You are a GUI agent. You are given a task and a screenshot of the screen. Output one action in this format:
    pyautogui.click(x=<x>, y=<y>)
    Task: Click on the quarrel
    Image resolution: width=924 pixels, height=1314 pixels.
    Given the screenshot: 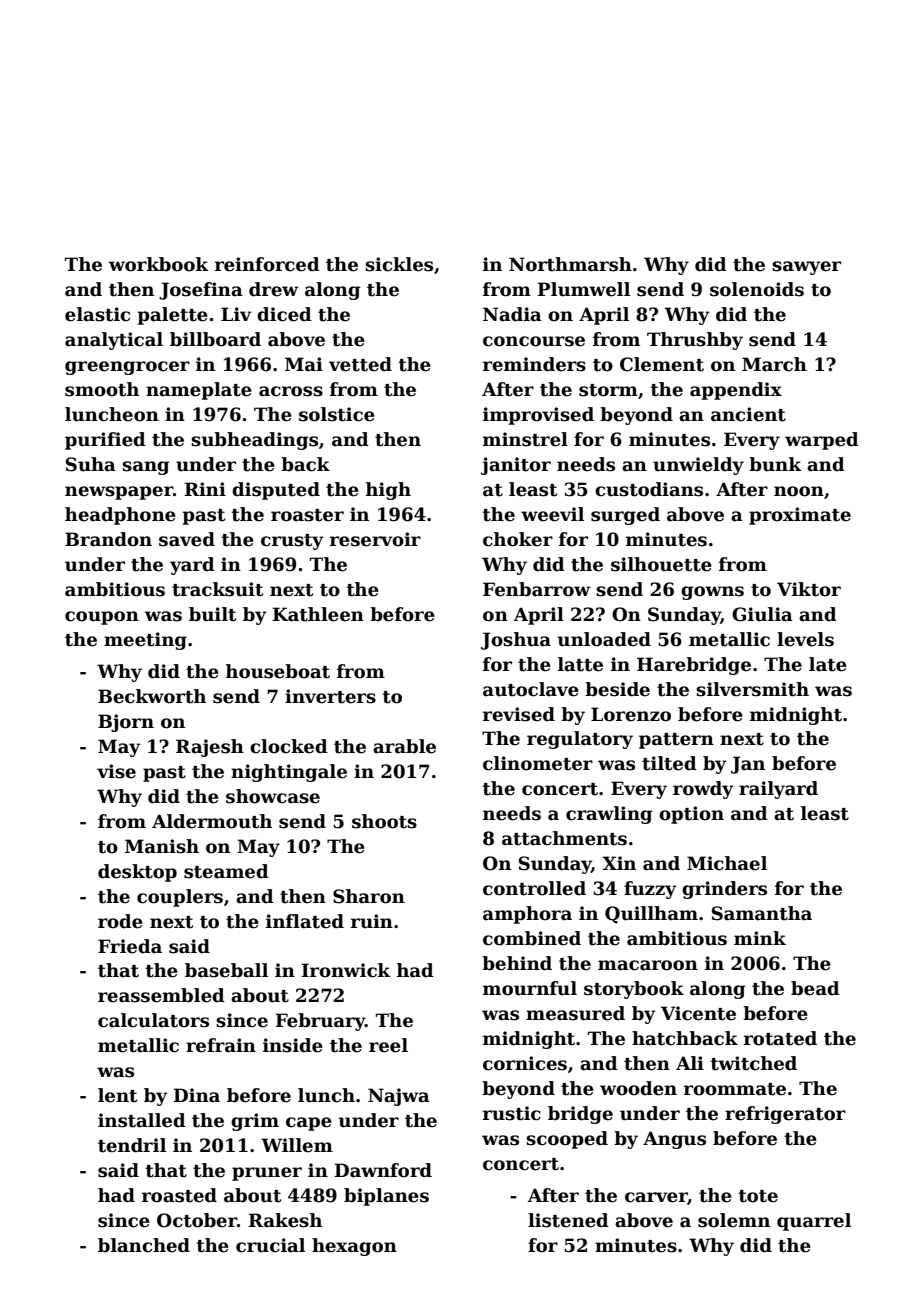 What is the action you would take?
    pyautogui.click(x=814, y=1222)
